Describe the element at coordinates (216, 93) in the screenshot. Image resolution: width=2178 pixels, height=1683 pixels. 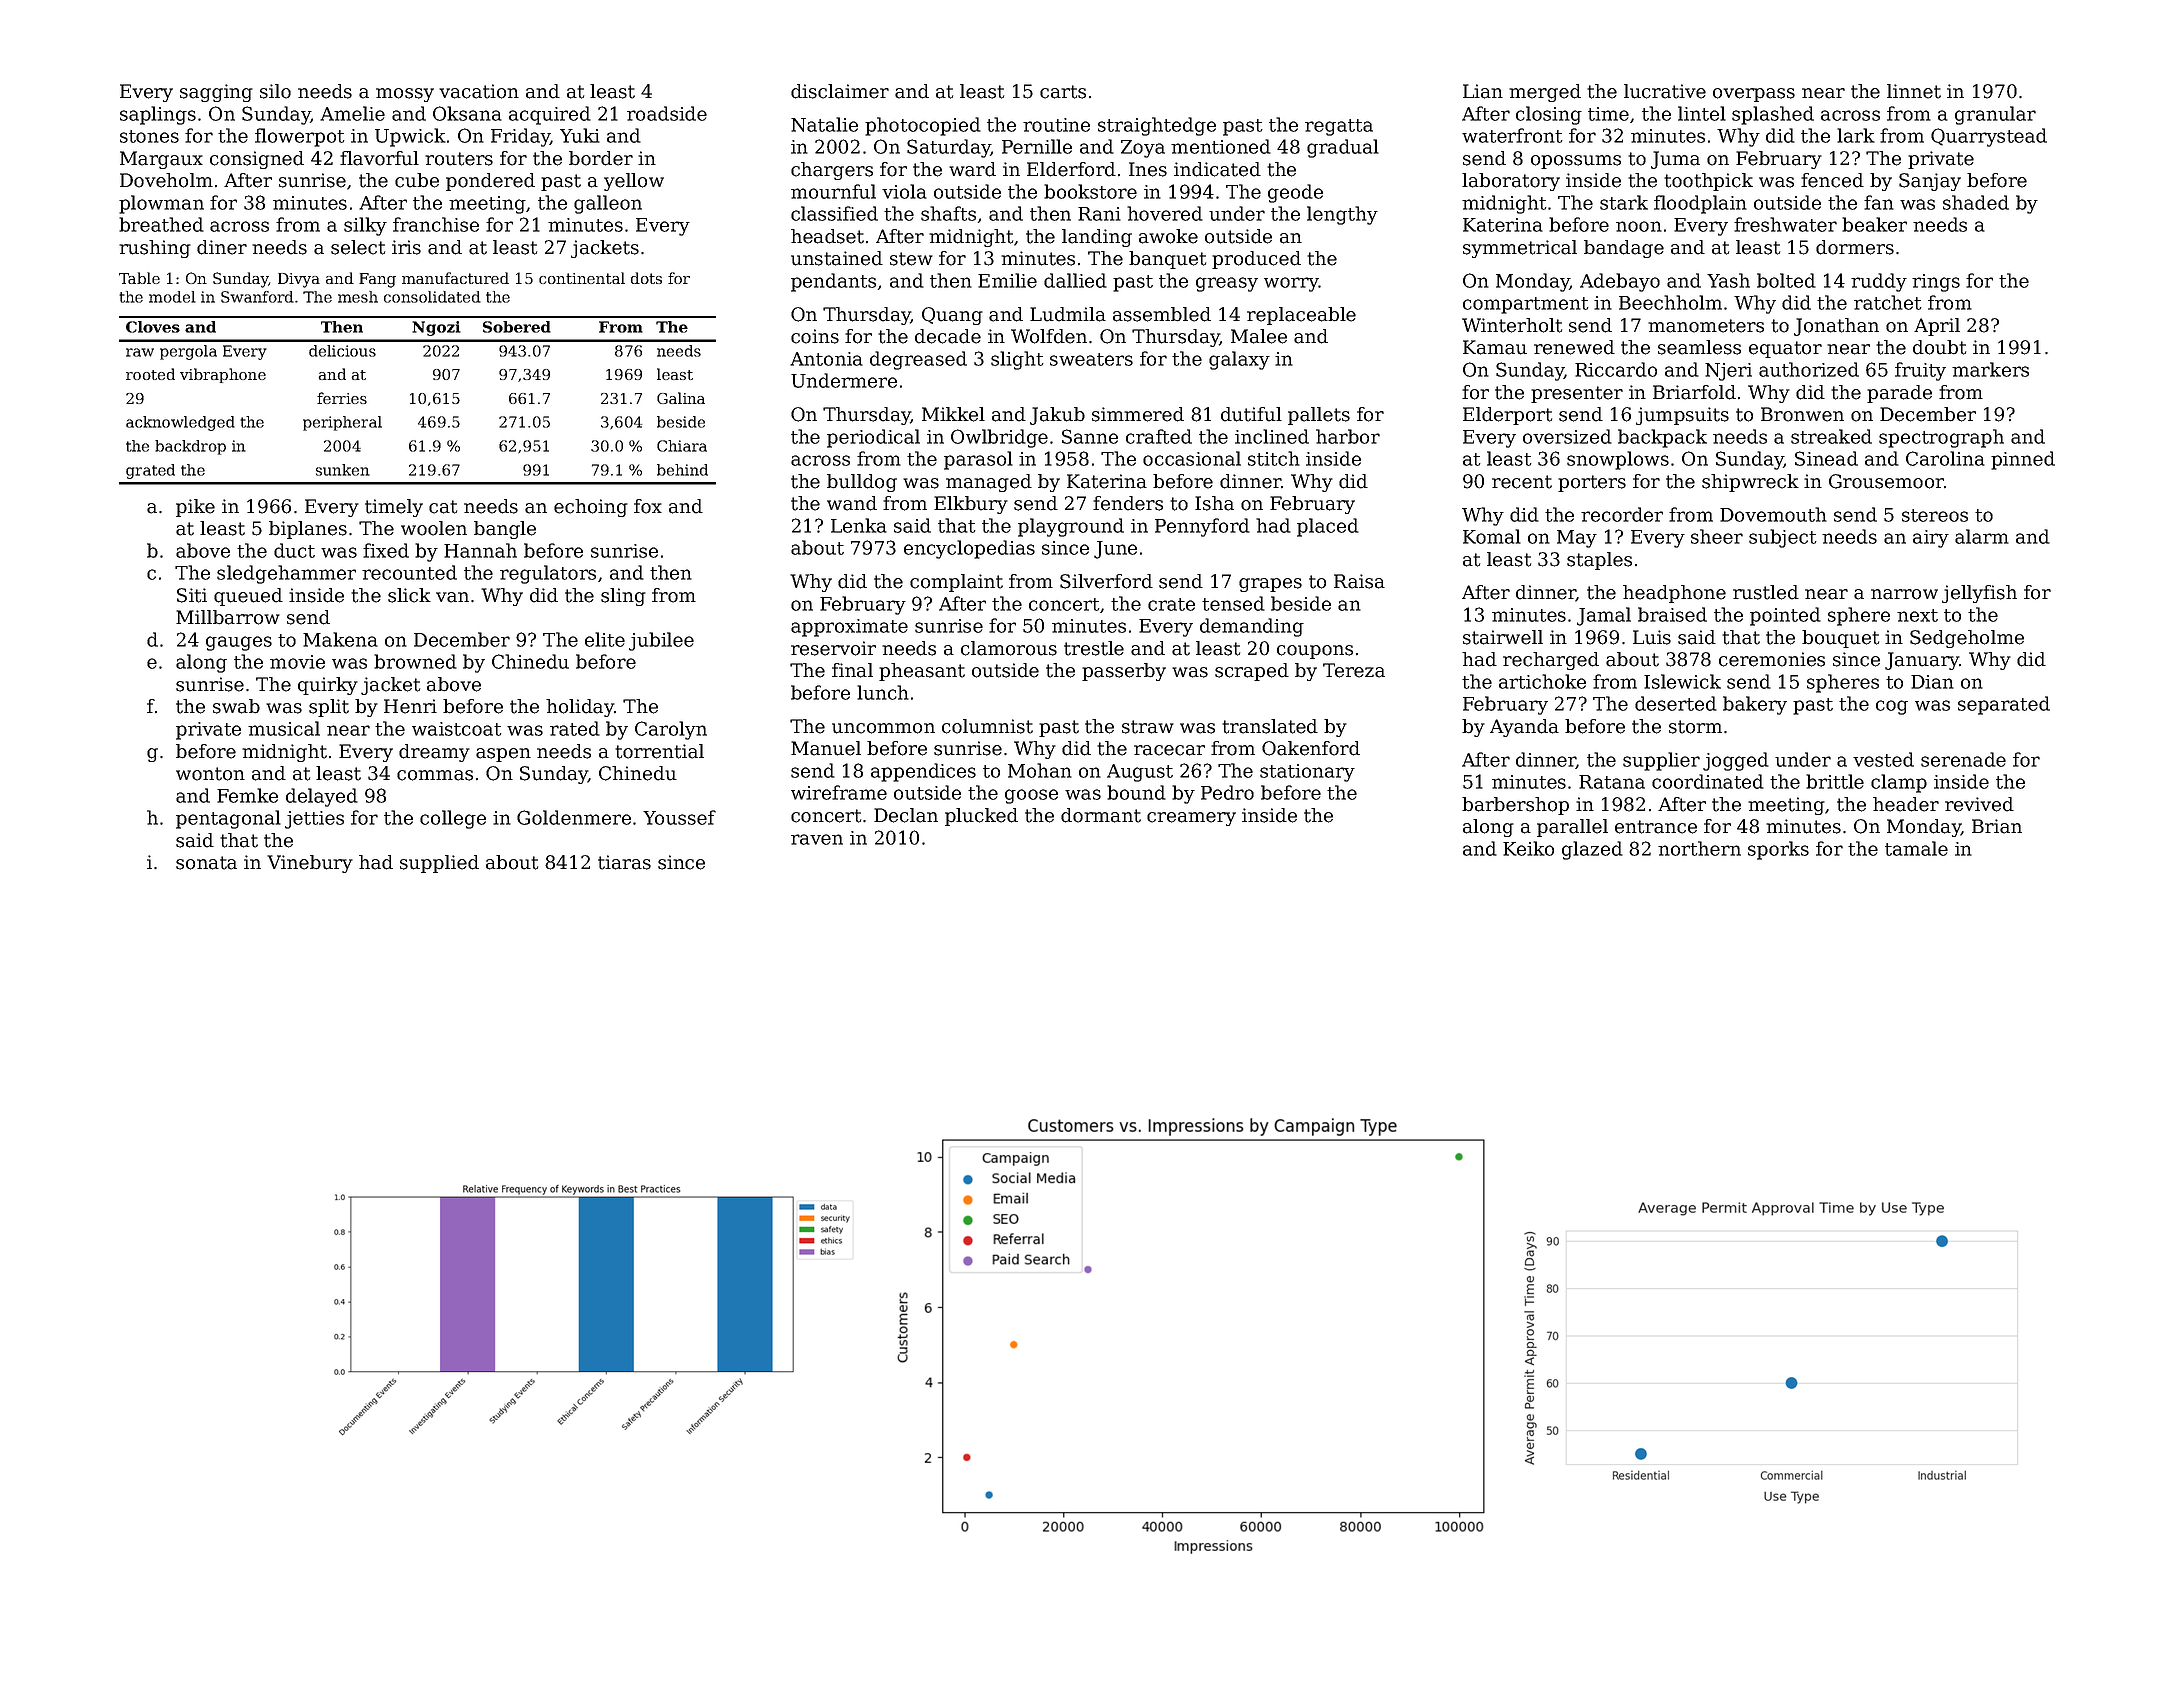
I see `sagging` at that location.
